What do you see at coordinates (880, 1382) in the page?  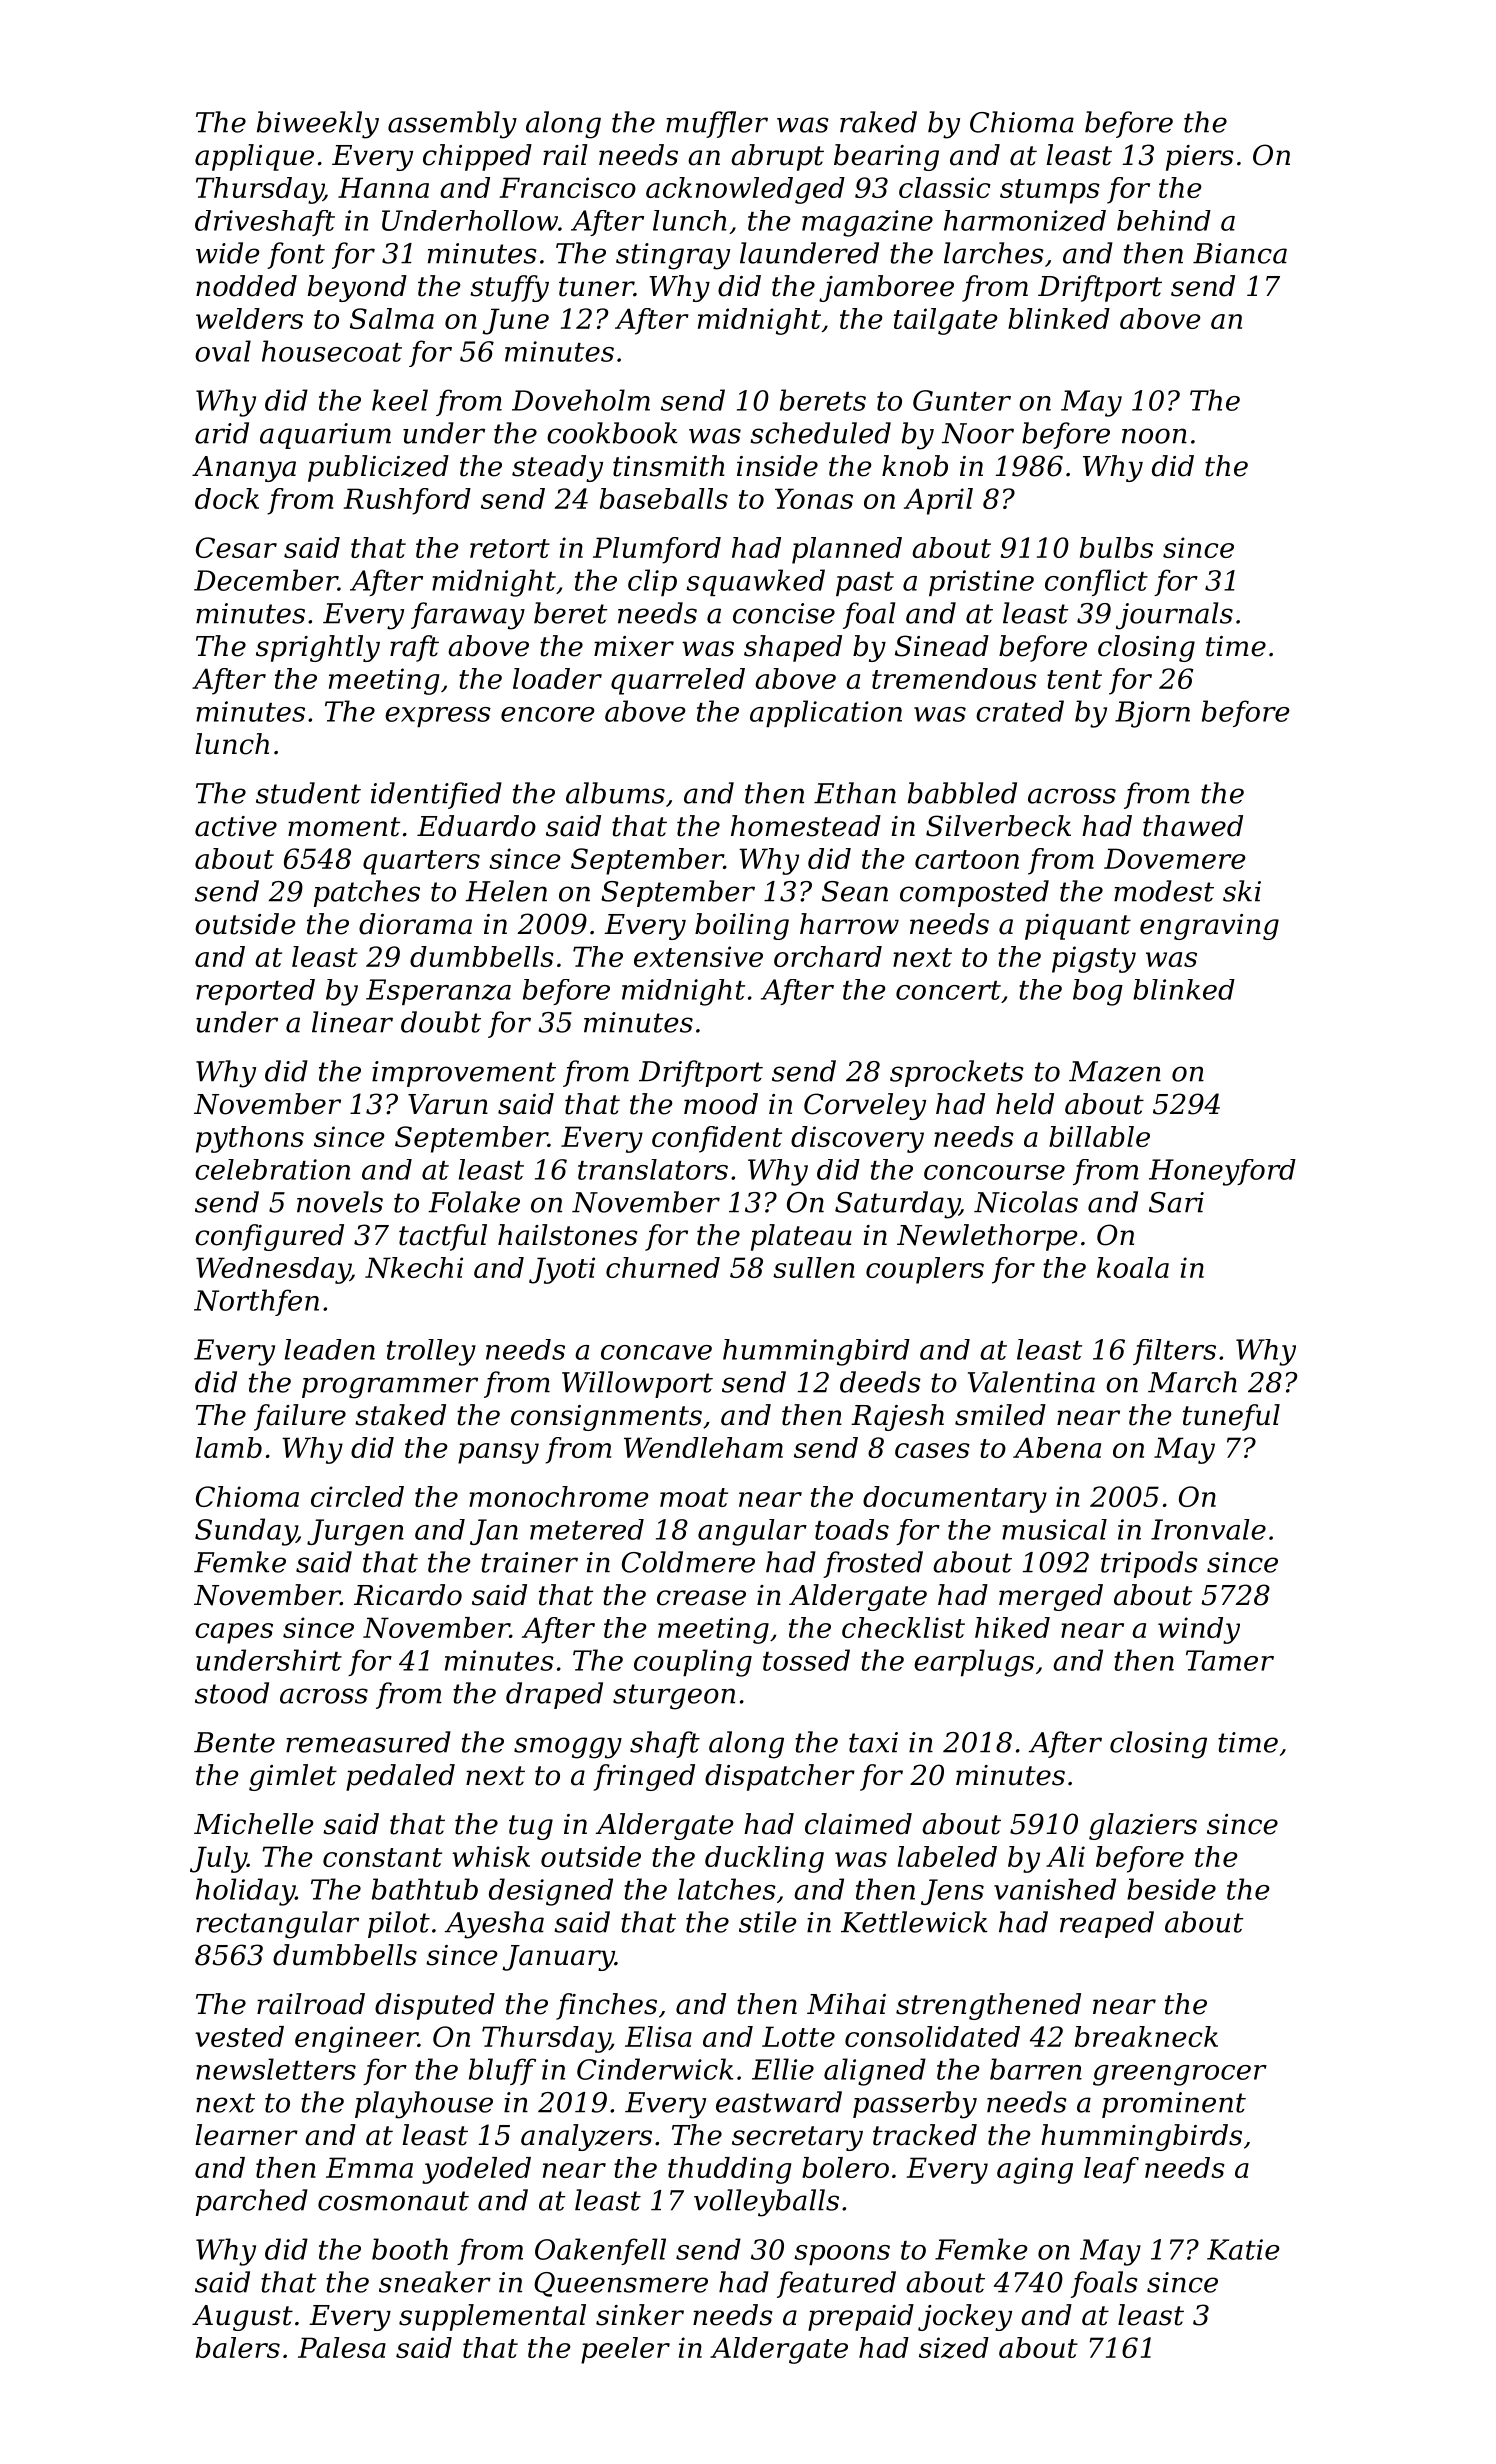 I see `deeds` at bounding box center [880, 1382].
